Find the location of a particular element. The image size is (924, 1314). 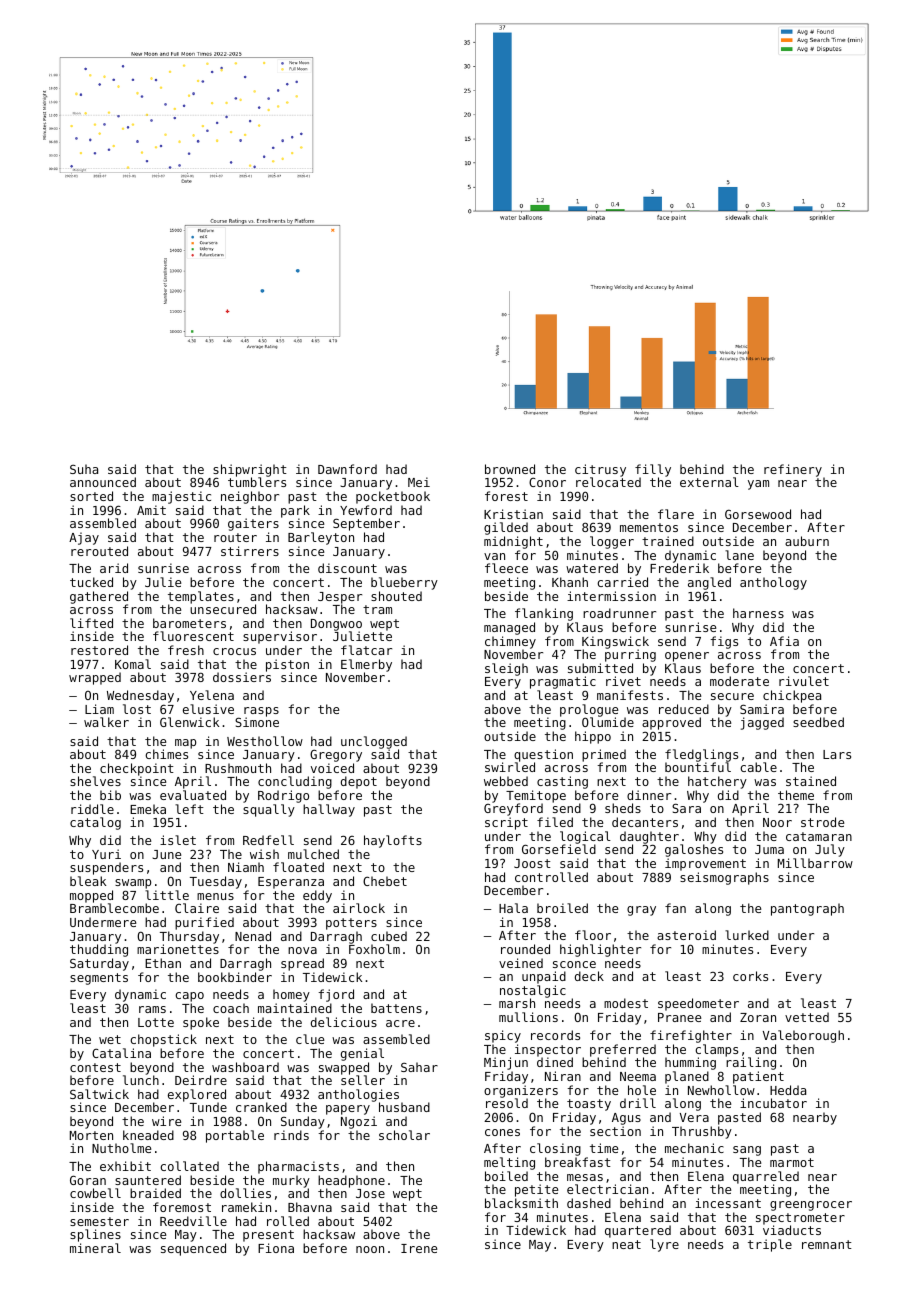

chimes is located at coordinates (166, 754).
